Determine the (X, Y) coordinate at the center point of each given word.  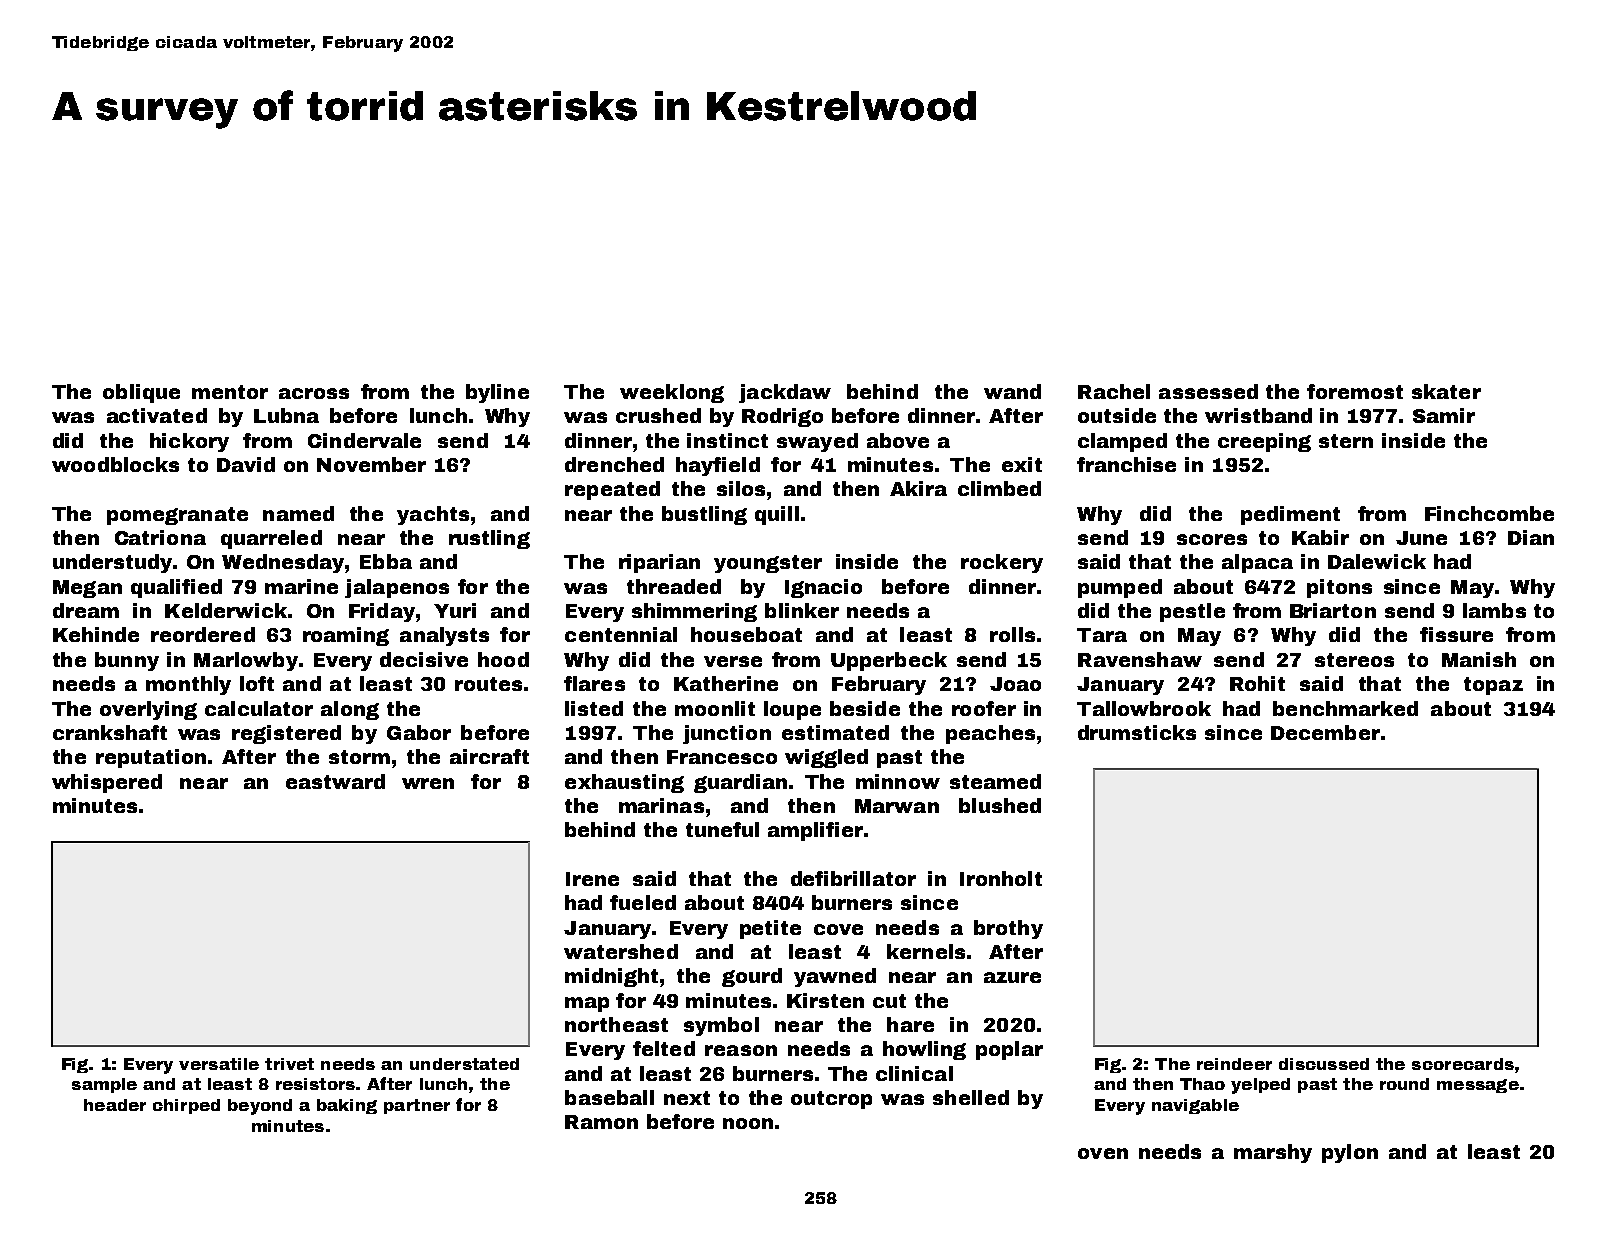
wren (428, 783)
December (1325, 732)
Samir (1444, 415)
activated (157, 415)
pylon (1350, 1153)
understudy (112, 563)
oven (1103, 1153)
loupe (792, 710)
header (115, 1105)
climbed (999, 488)
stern (1346, 441)
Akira (918, 488)
